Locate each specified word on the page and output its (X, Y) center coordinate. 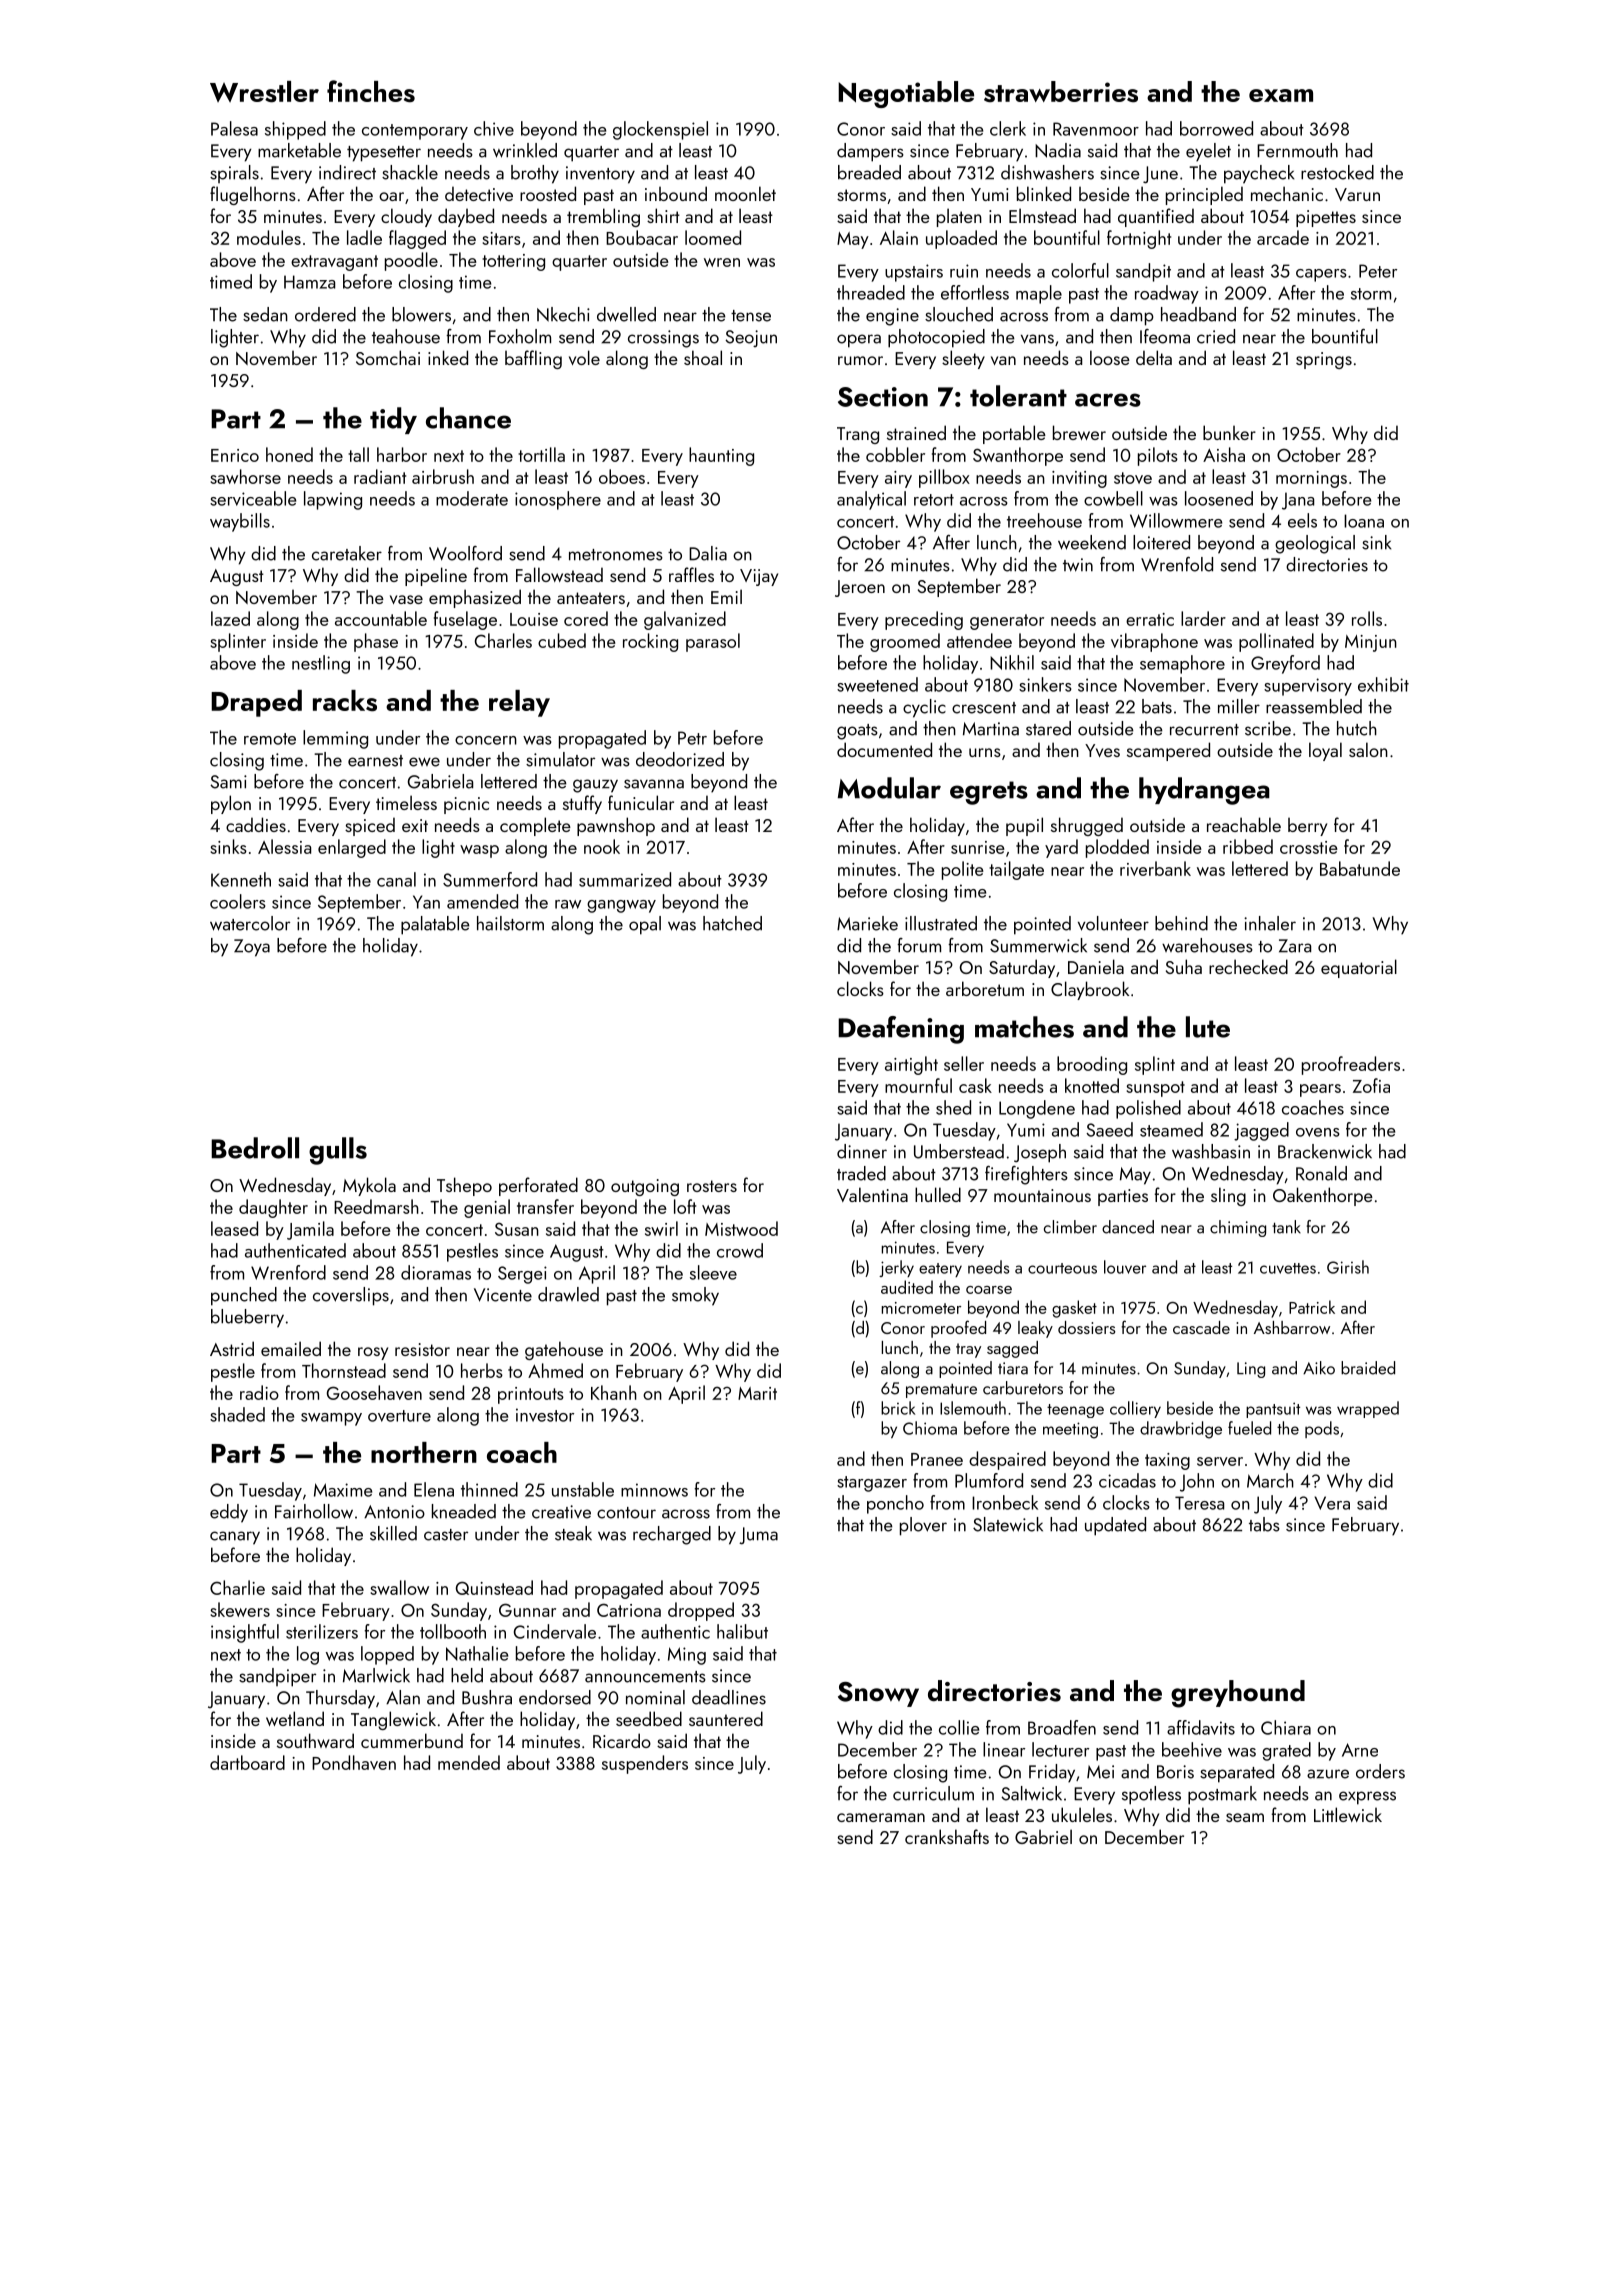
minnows (654, 1490)
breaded (869, 172)
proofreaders (1351, 1065)
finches (371, 91)
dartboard (247, 1762)
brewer (1079, 432)
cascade (1201, 1327)
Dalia (708, 553)
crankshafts (947, 1836)
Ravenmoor (1096, 129)
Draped (256, 703)
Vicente (503, 1295)
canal (396, 879)
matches (1024, 1027)
